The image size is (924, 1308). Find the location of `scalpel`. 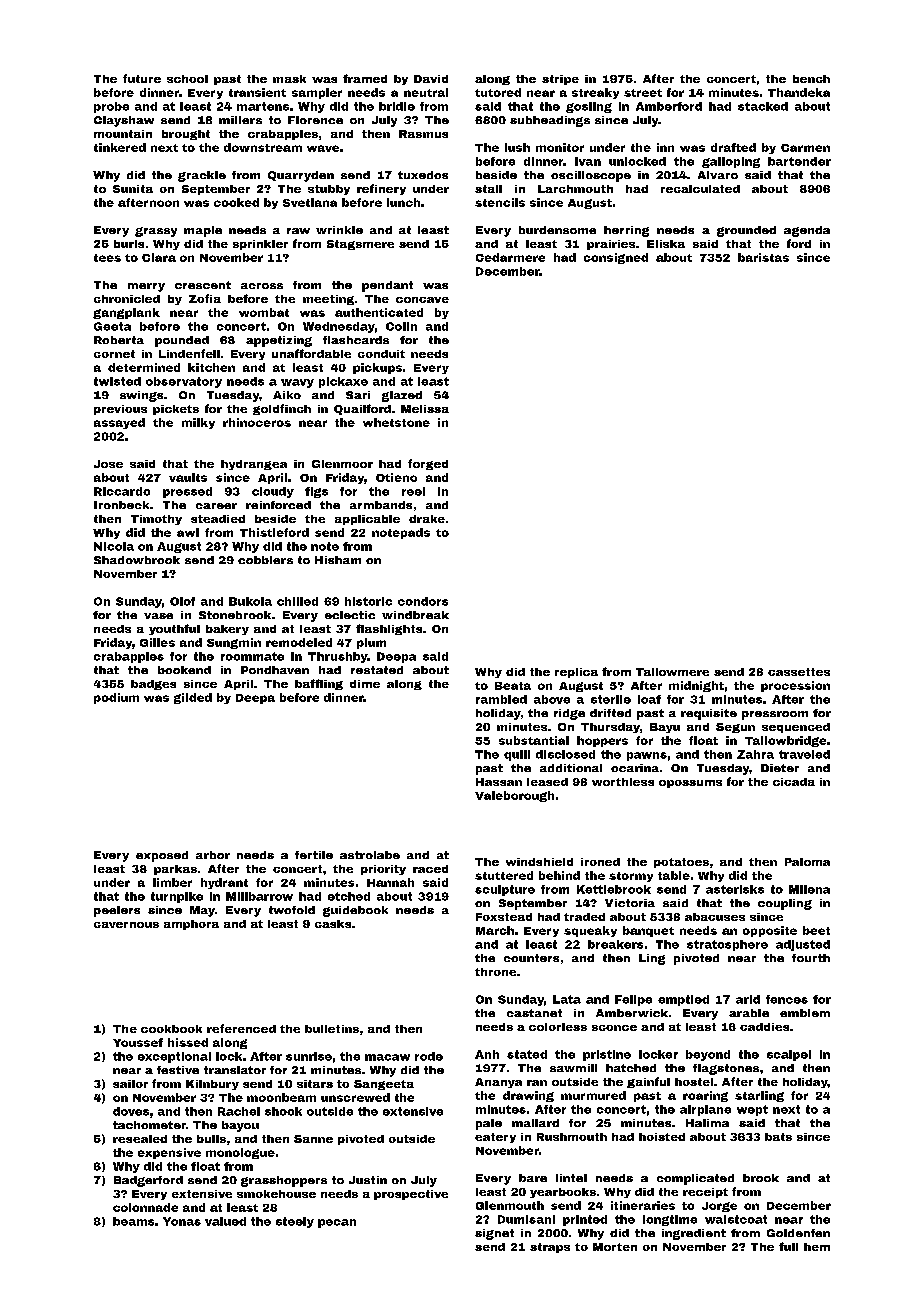

scalpel is located at coordinates (789, 1055).
